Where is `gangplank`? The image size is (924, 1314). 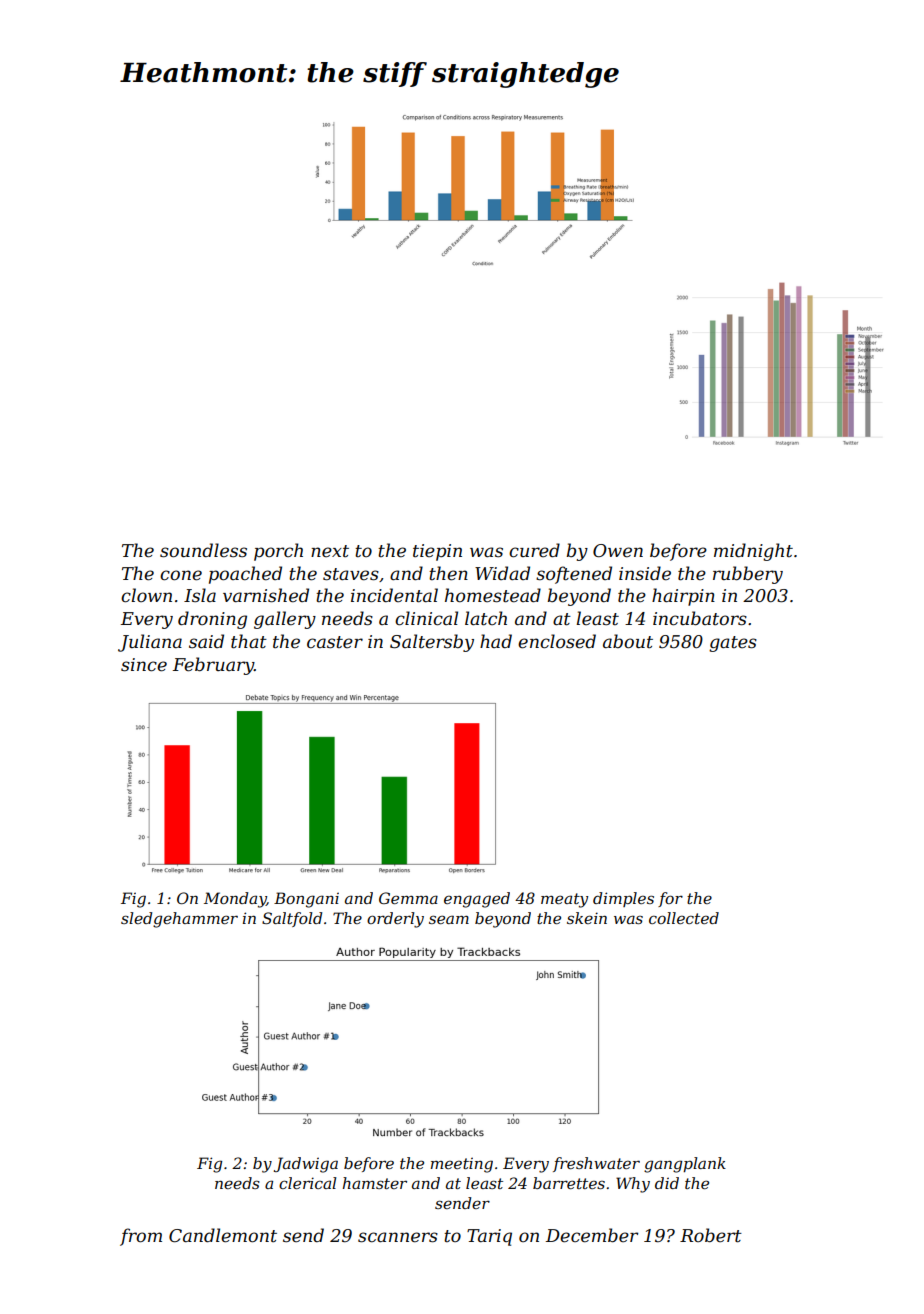 gangplank is located at coordinates (685, 1165).
